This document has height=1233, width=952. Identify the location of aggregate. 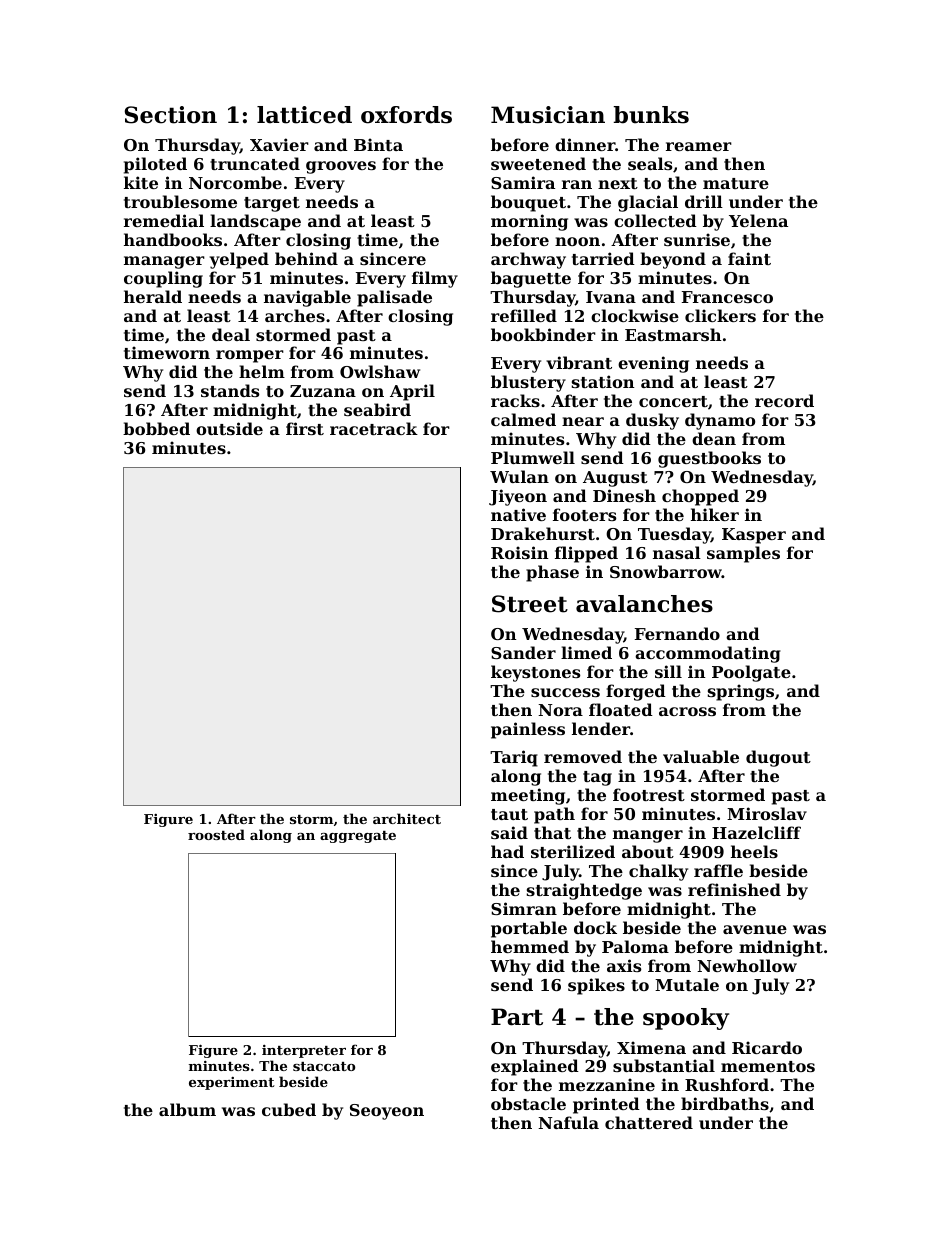
(358, 837).
